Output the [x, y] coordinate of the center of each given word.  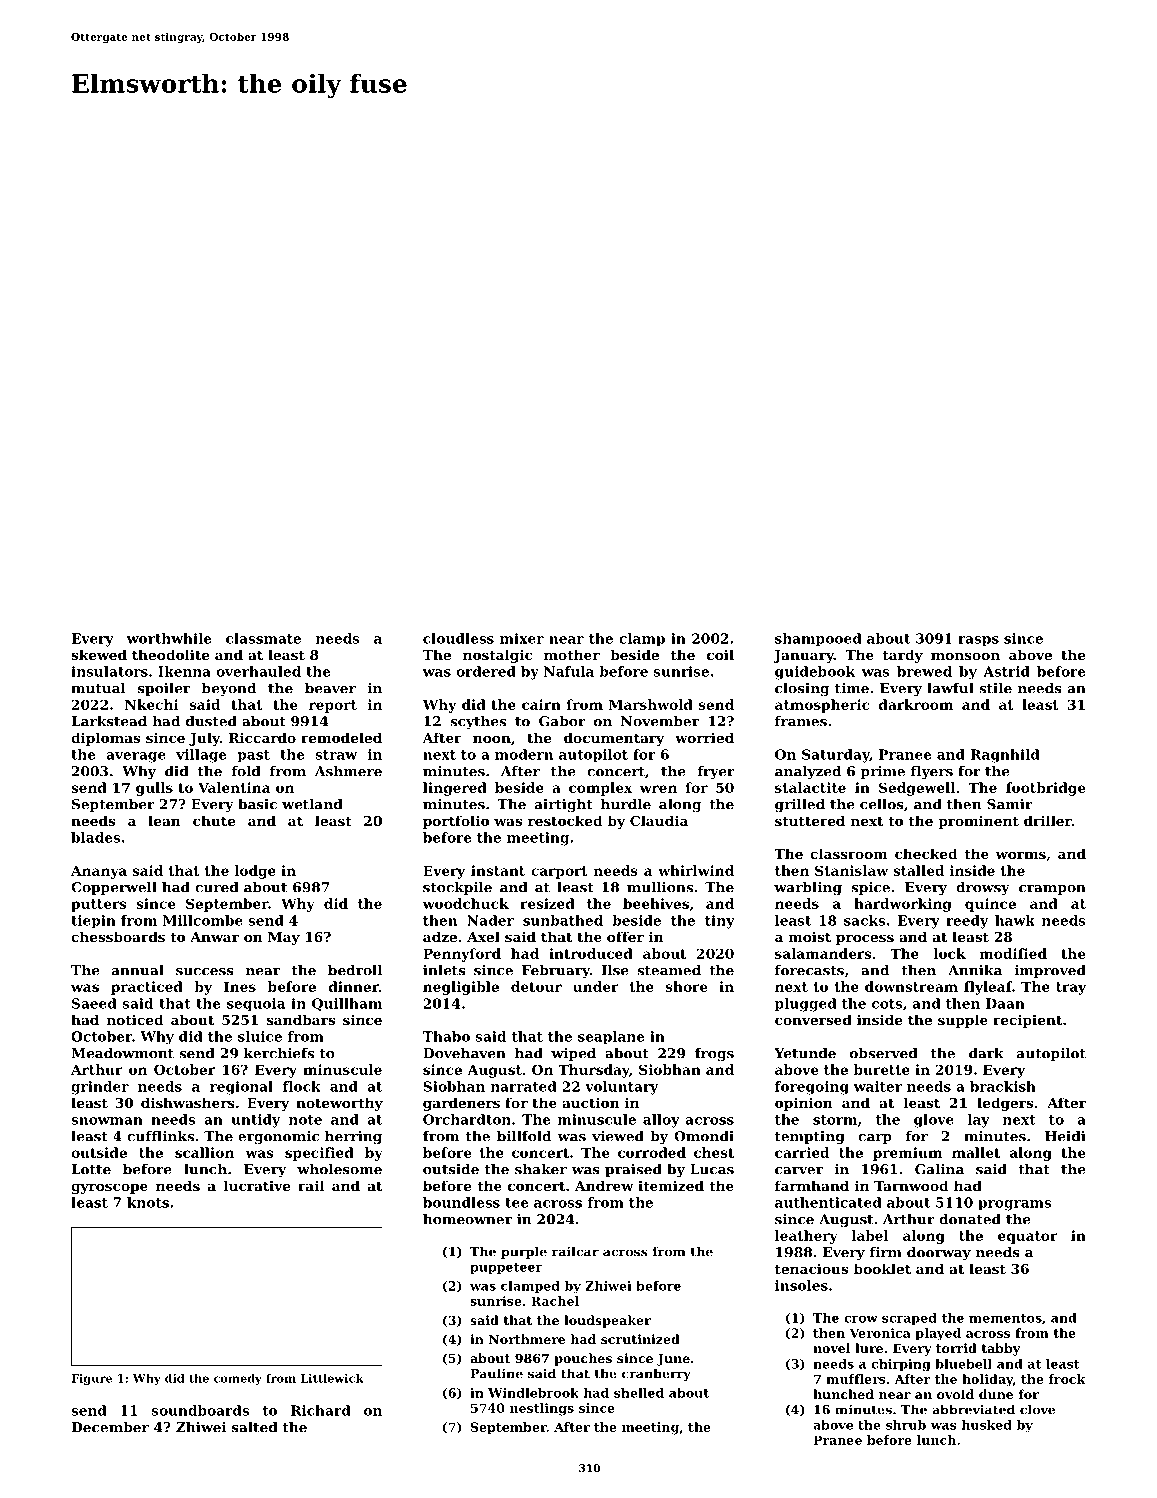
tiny [720, 922]
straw [336, 755]
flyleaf [988, 988]
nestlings [542, 1409]
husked [987, 1425]
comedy [238, 1379]
